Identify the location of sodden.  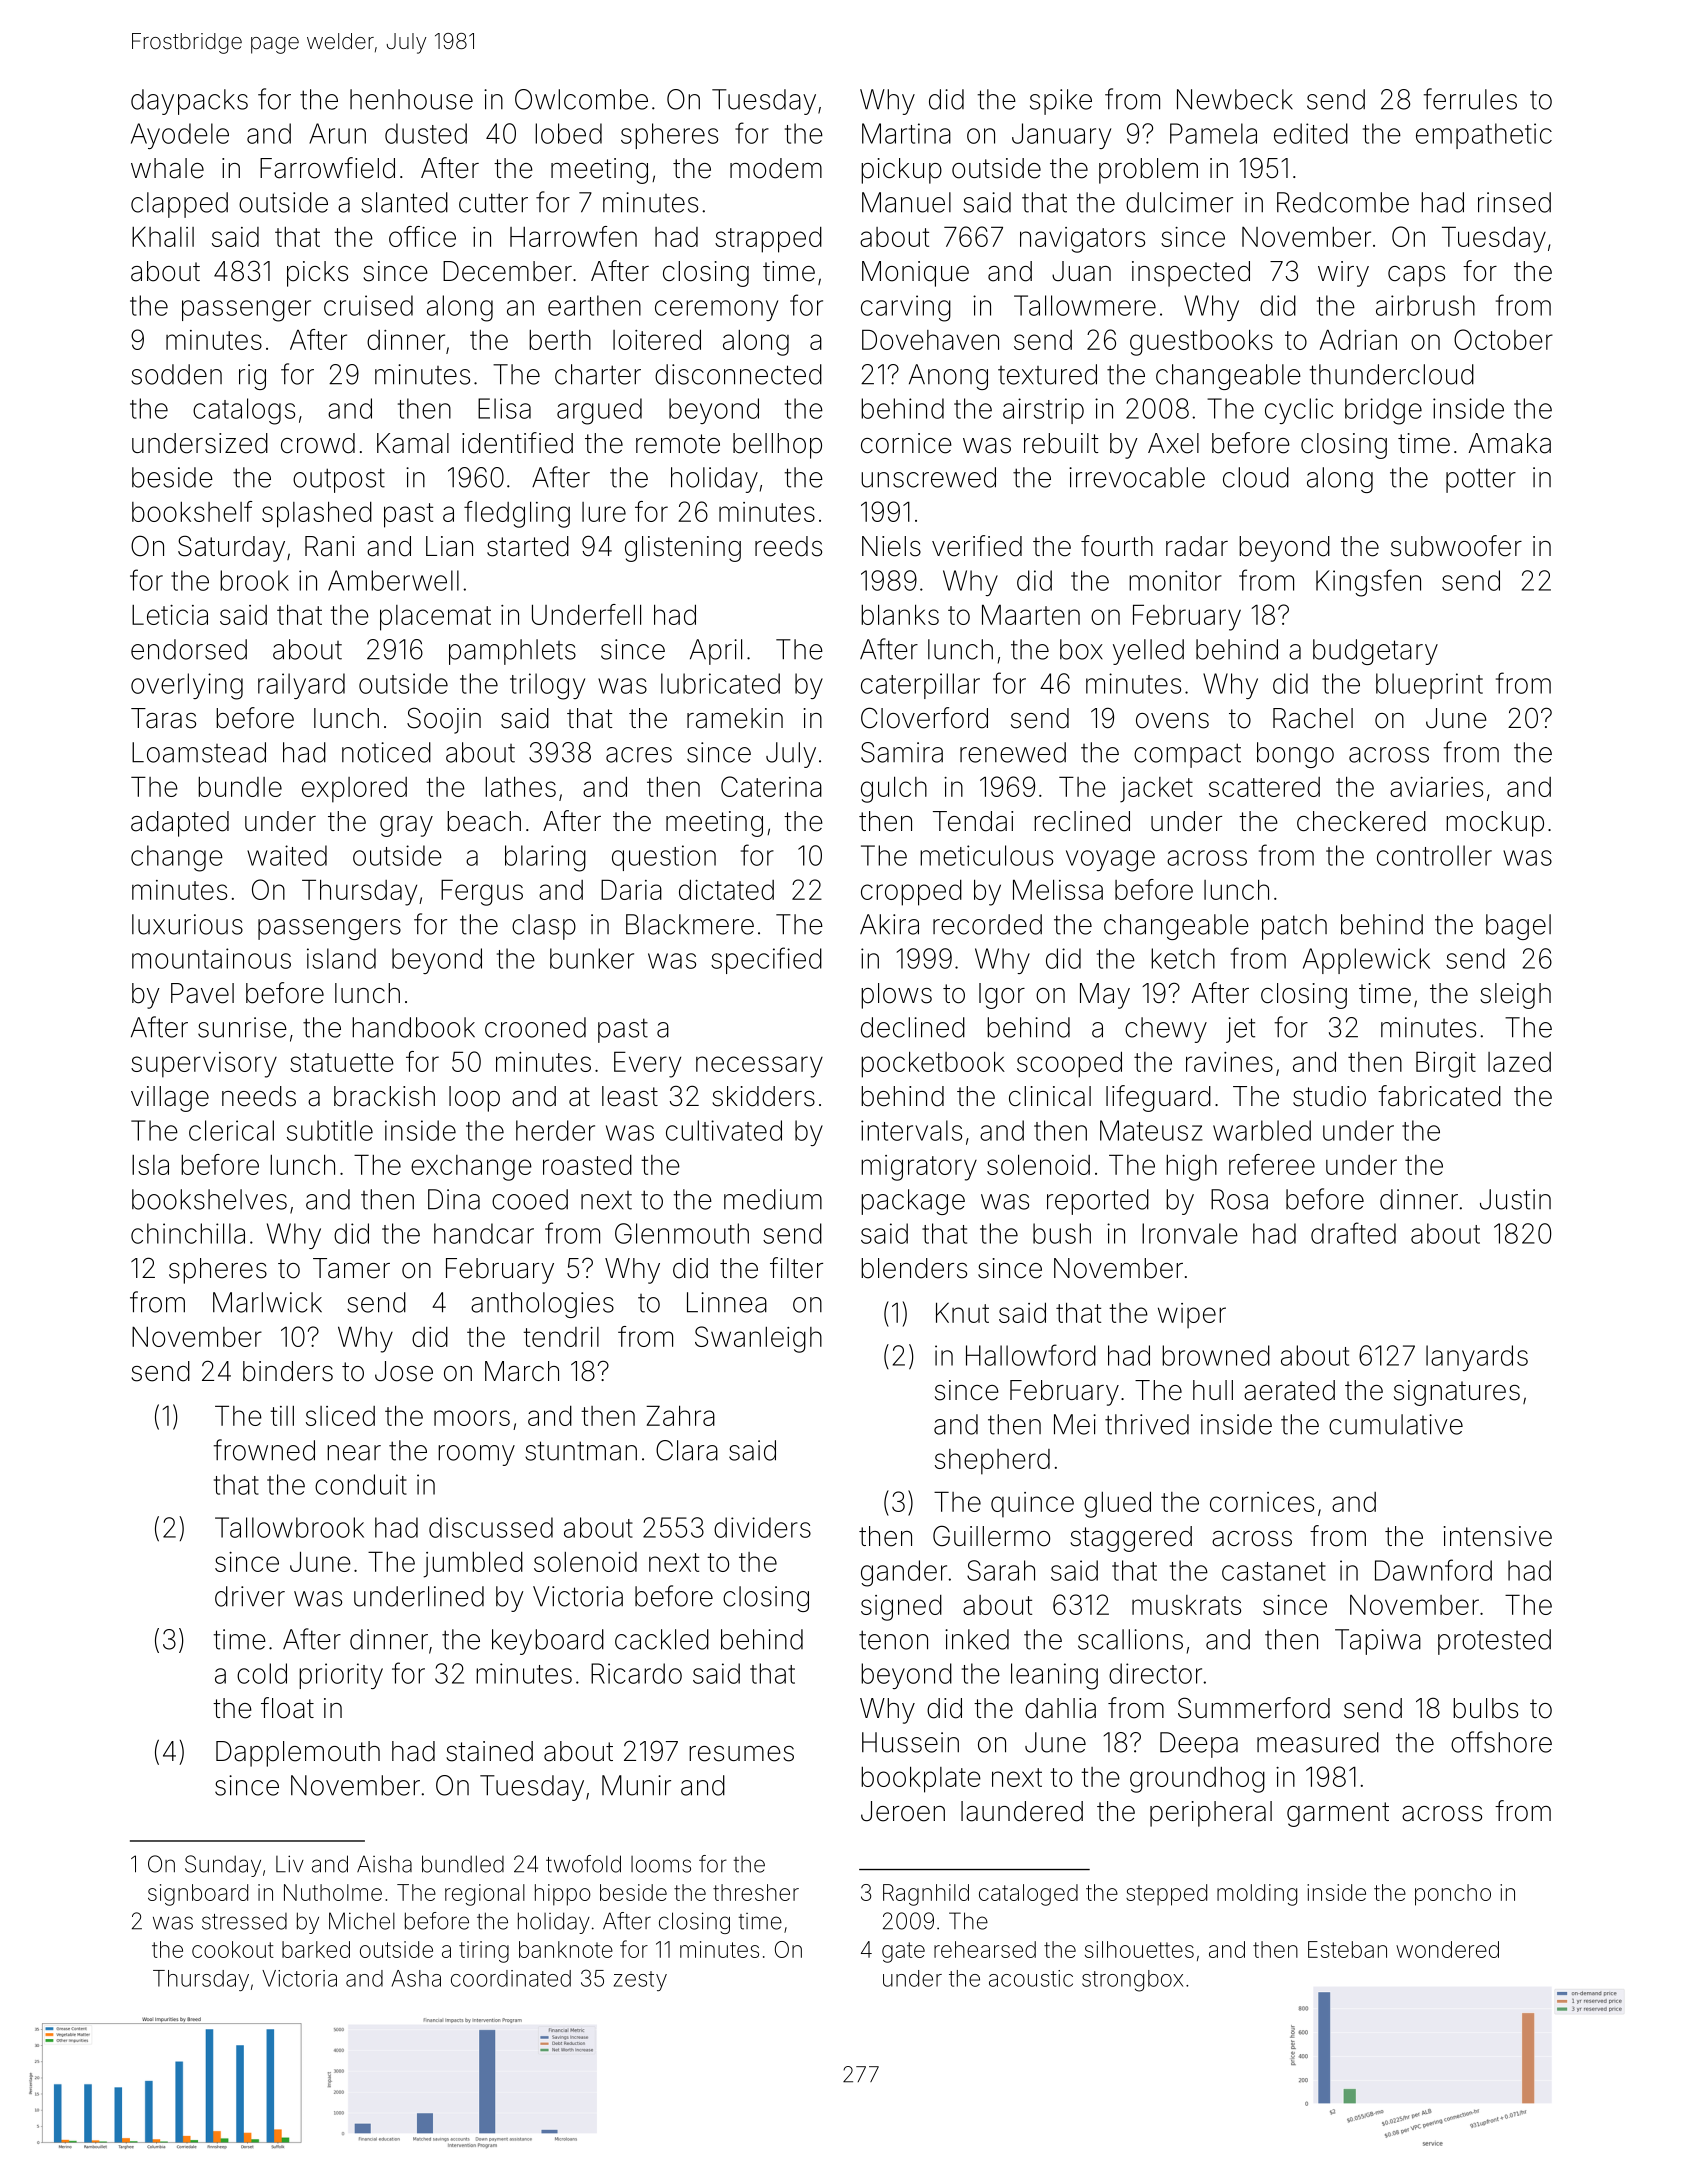
(176, 374).
